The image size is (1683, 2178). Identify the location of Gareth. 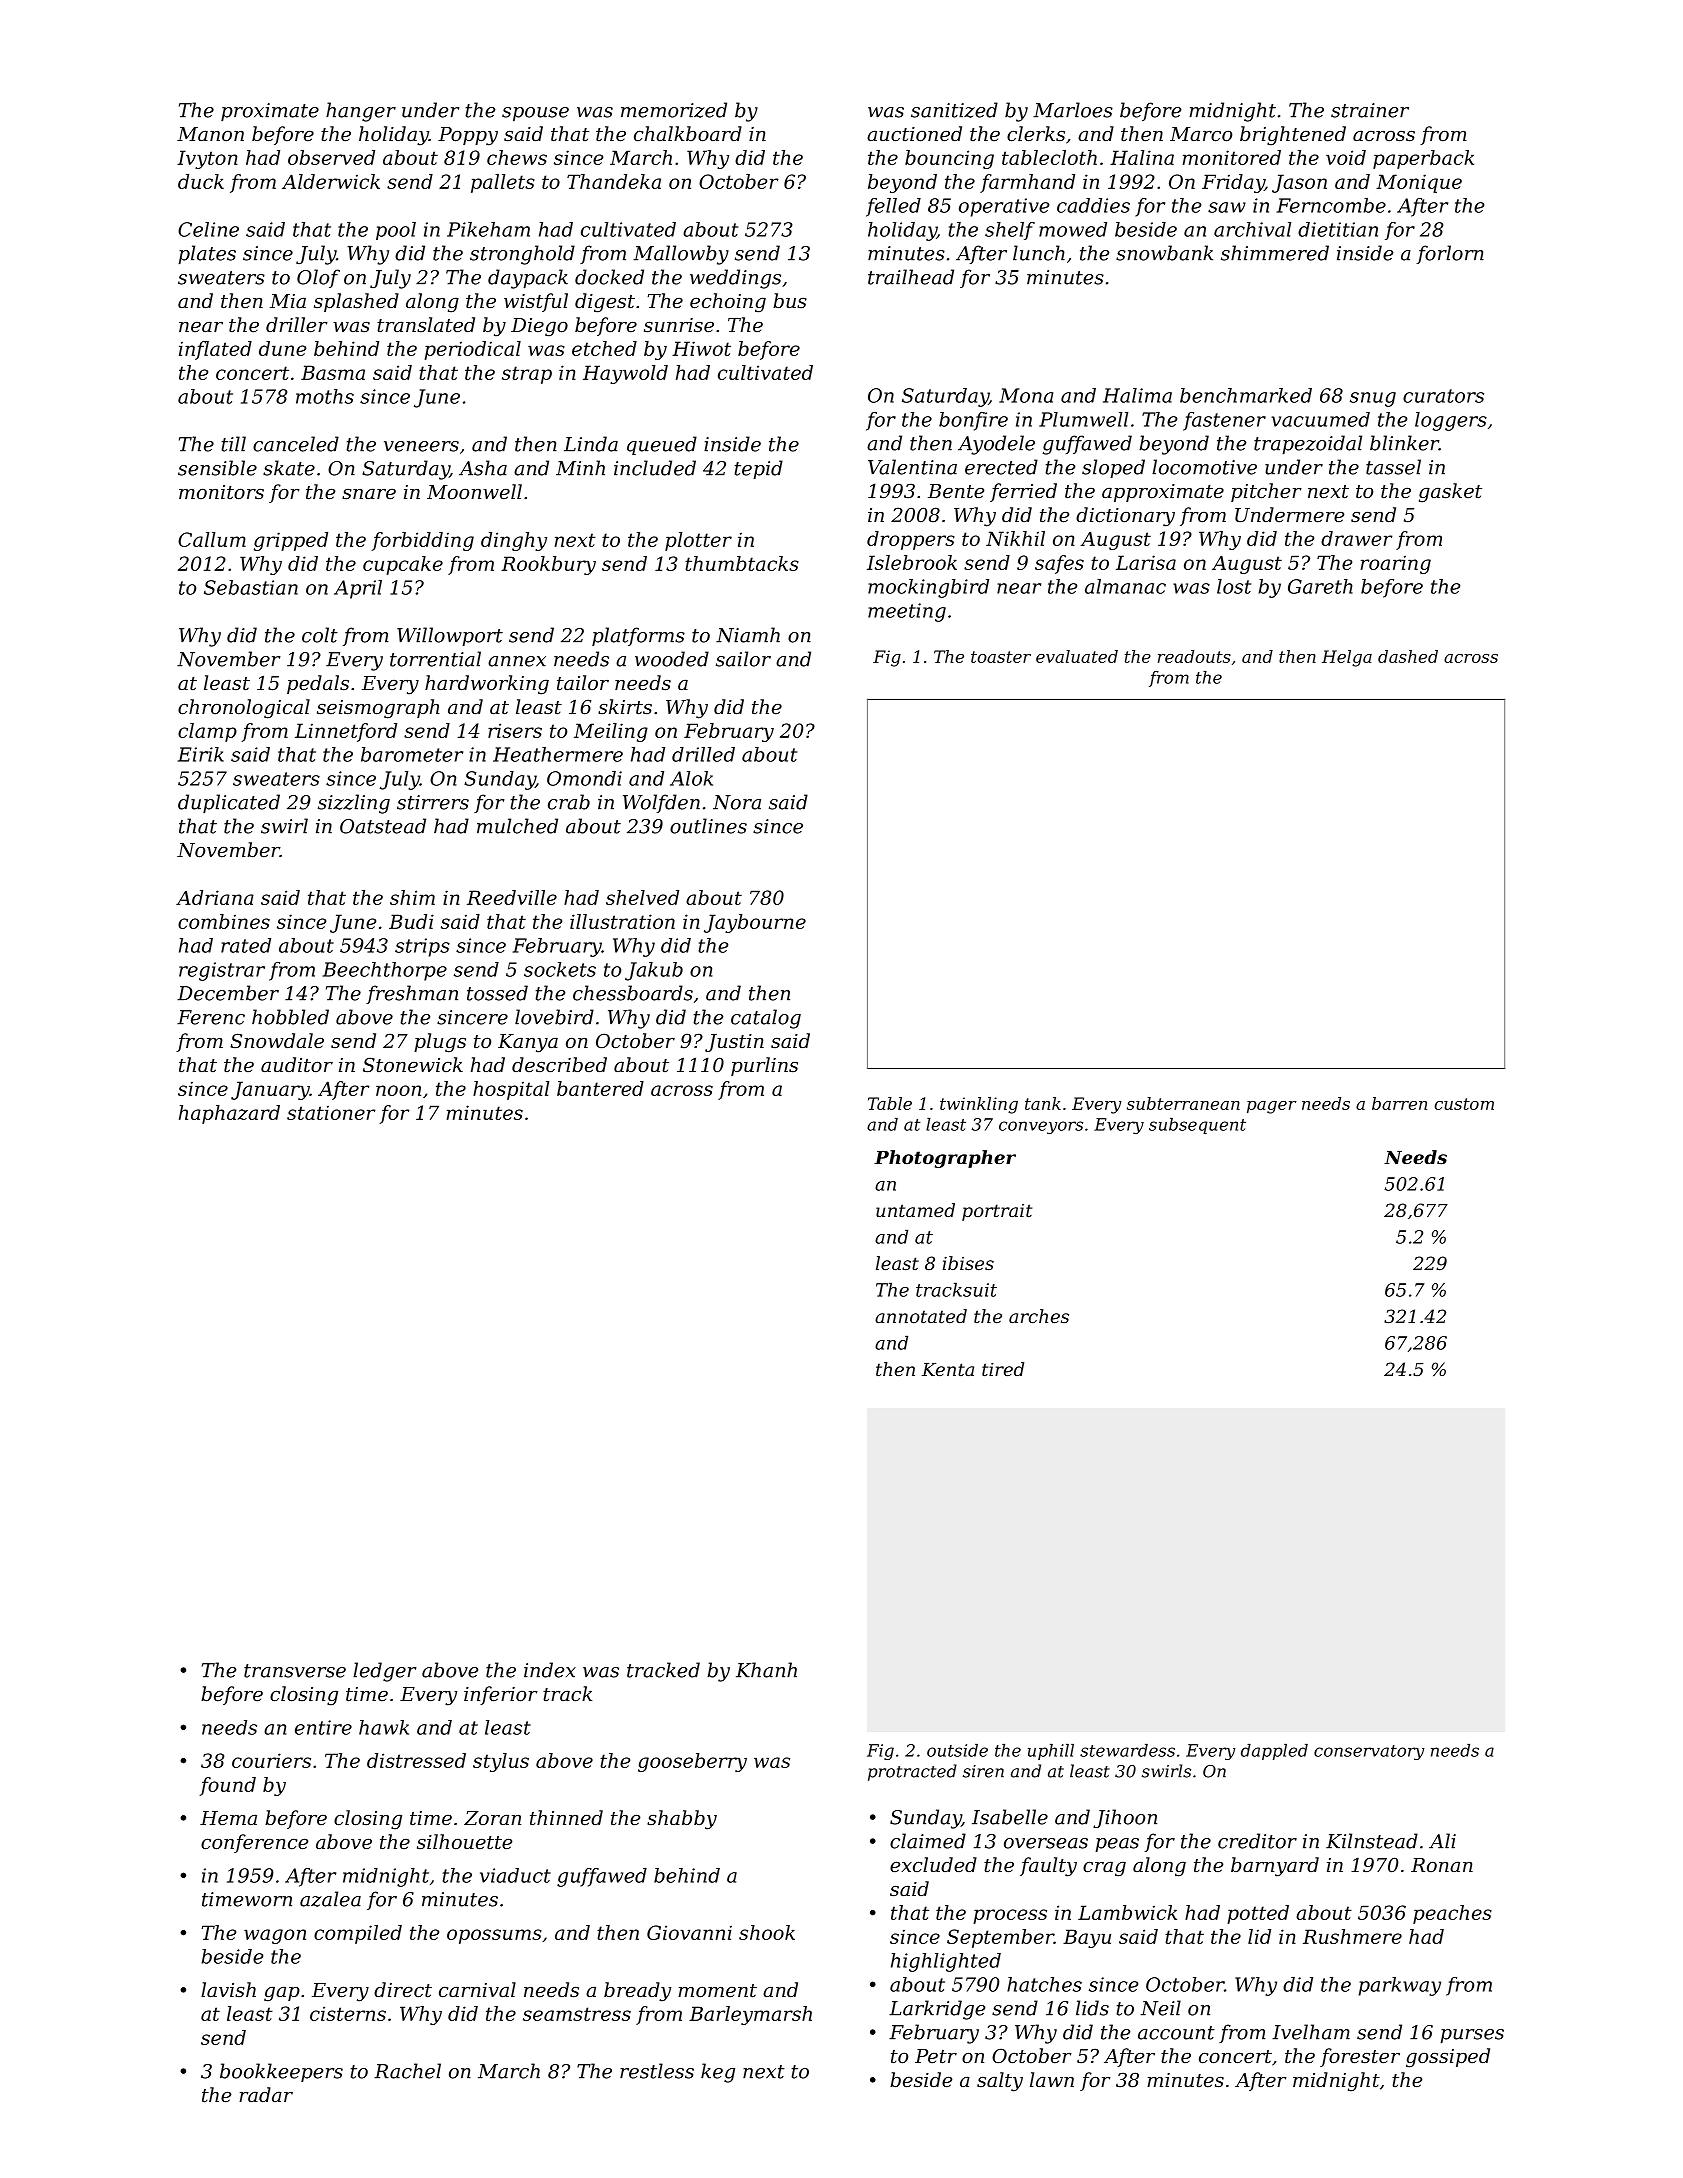
(1320, 586).
